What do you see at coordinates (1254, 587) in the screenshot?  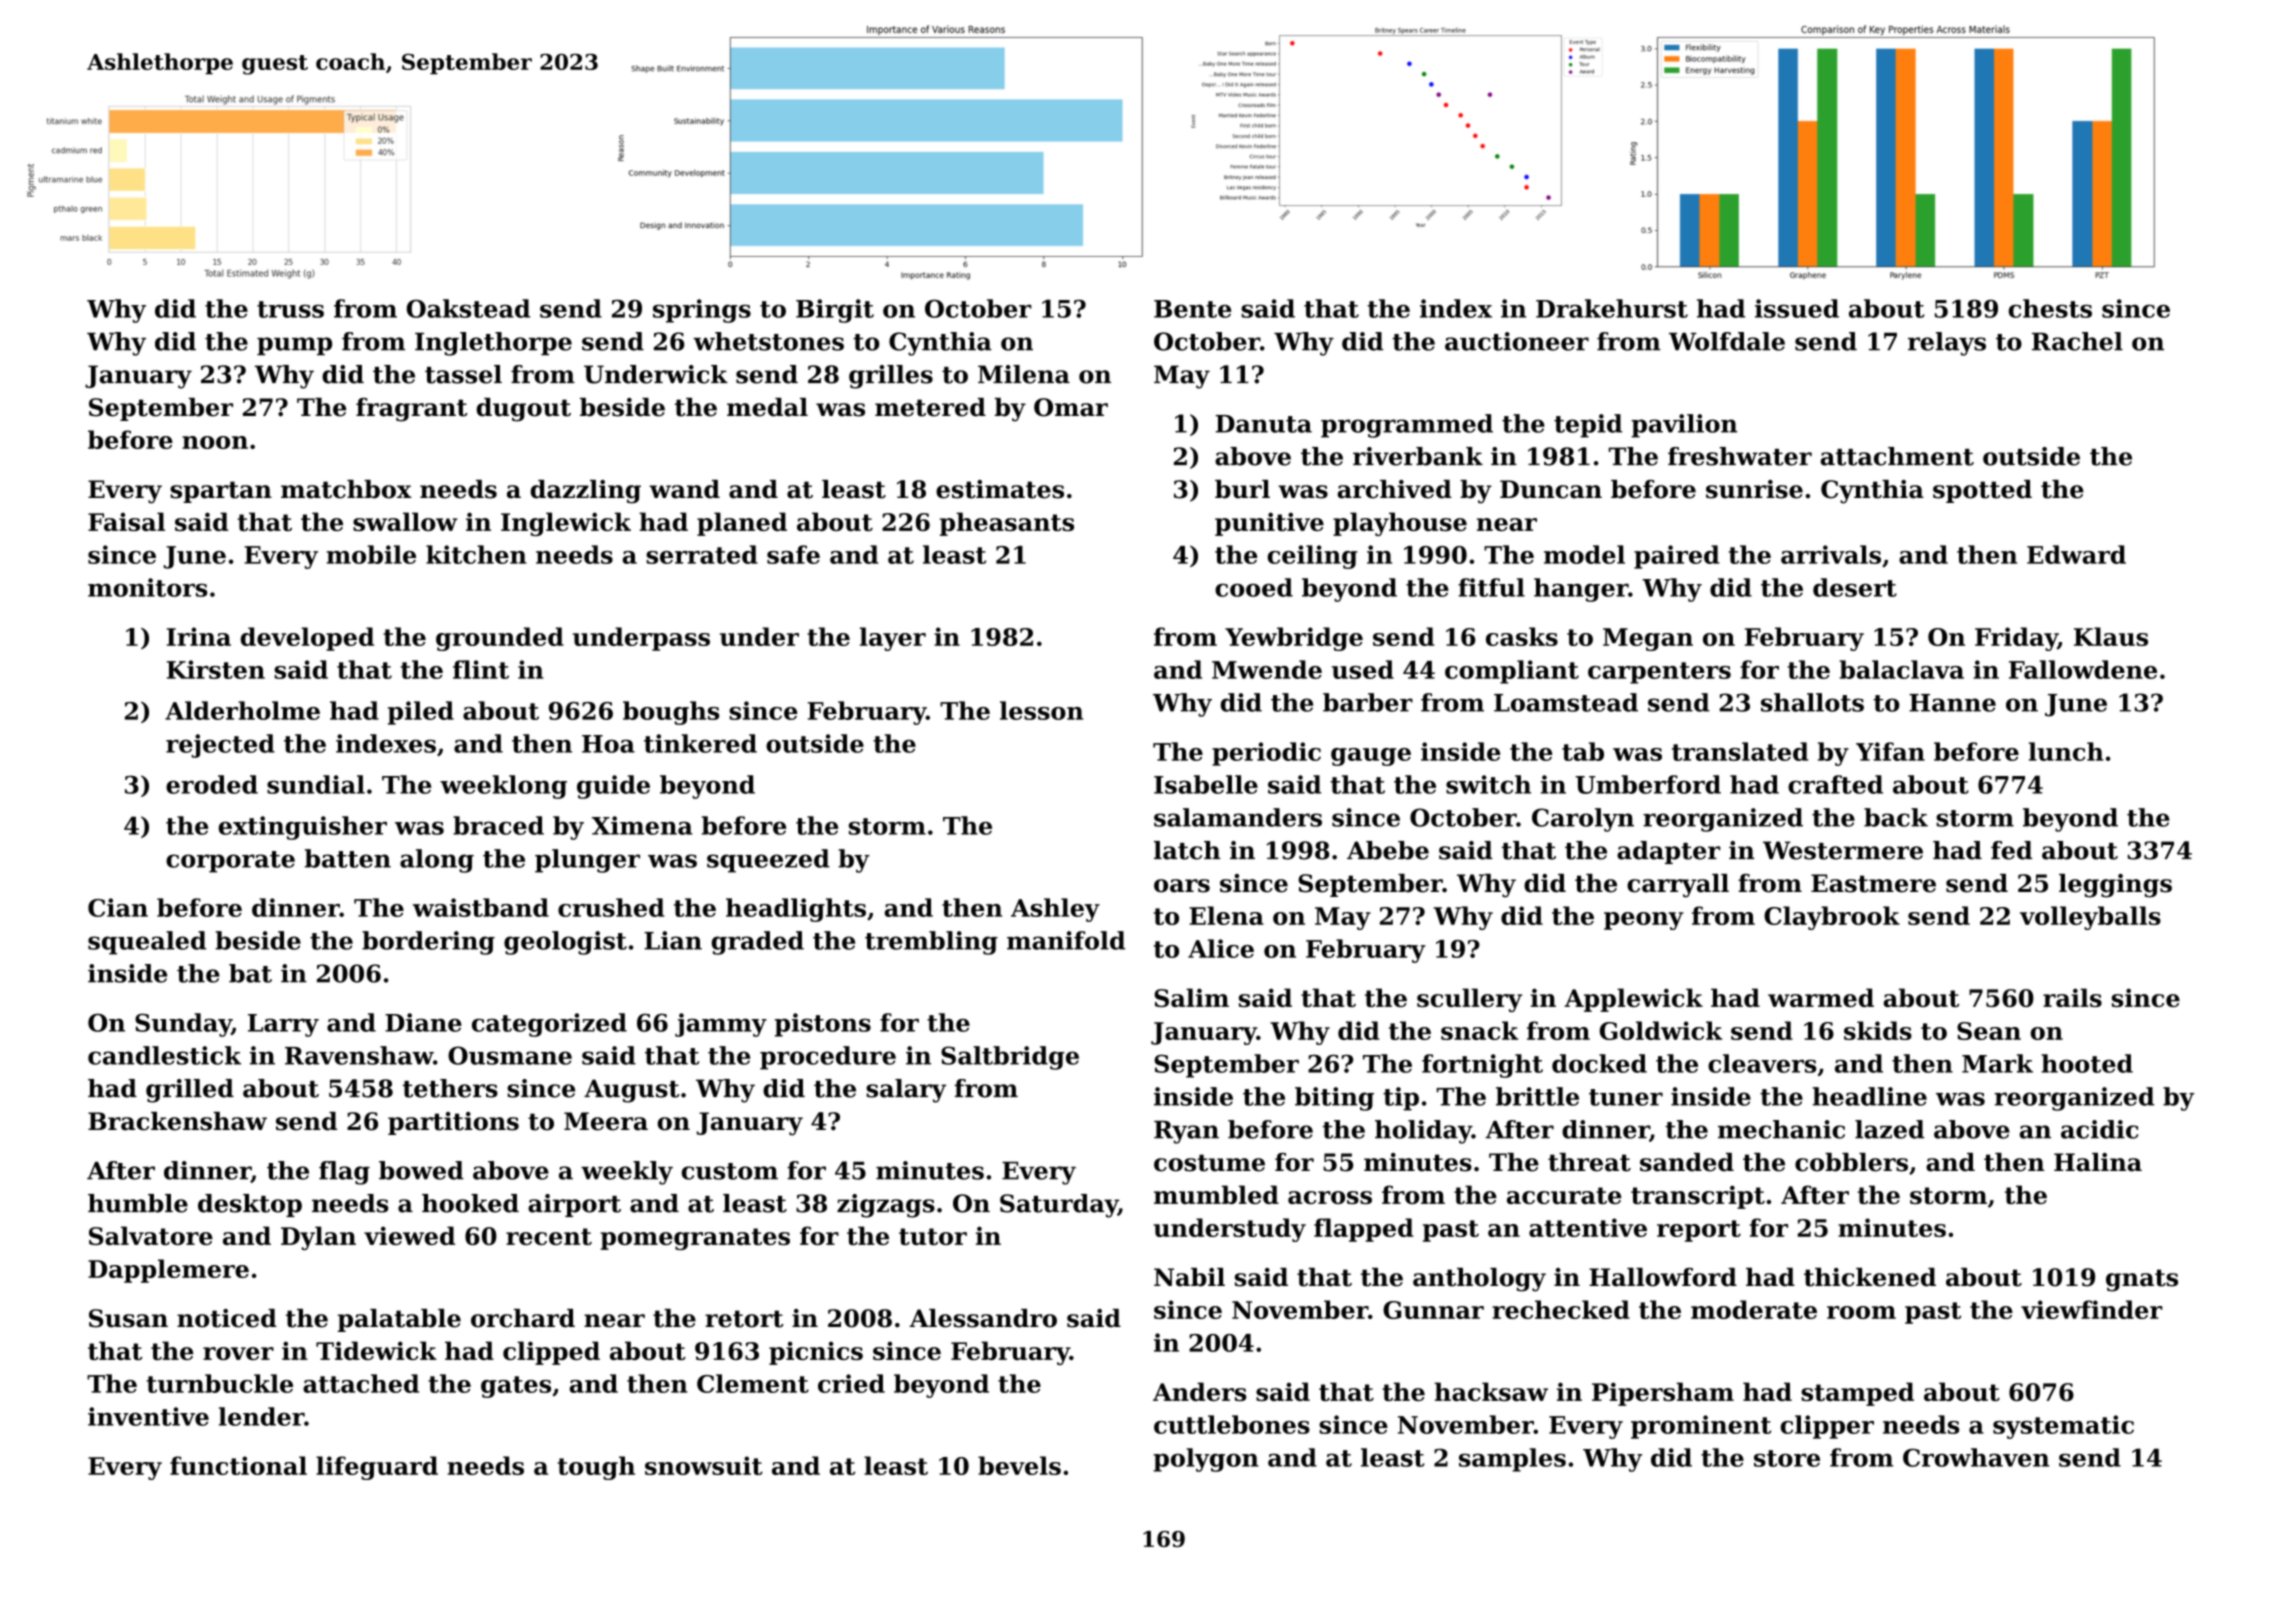 I see `cooed` at bounding box center [1254, 587].
